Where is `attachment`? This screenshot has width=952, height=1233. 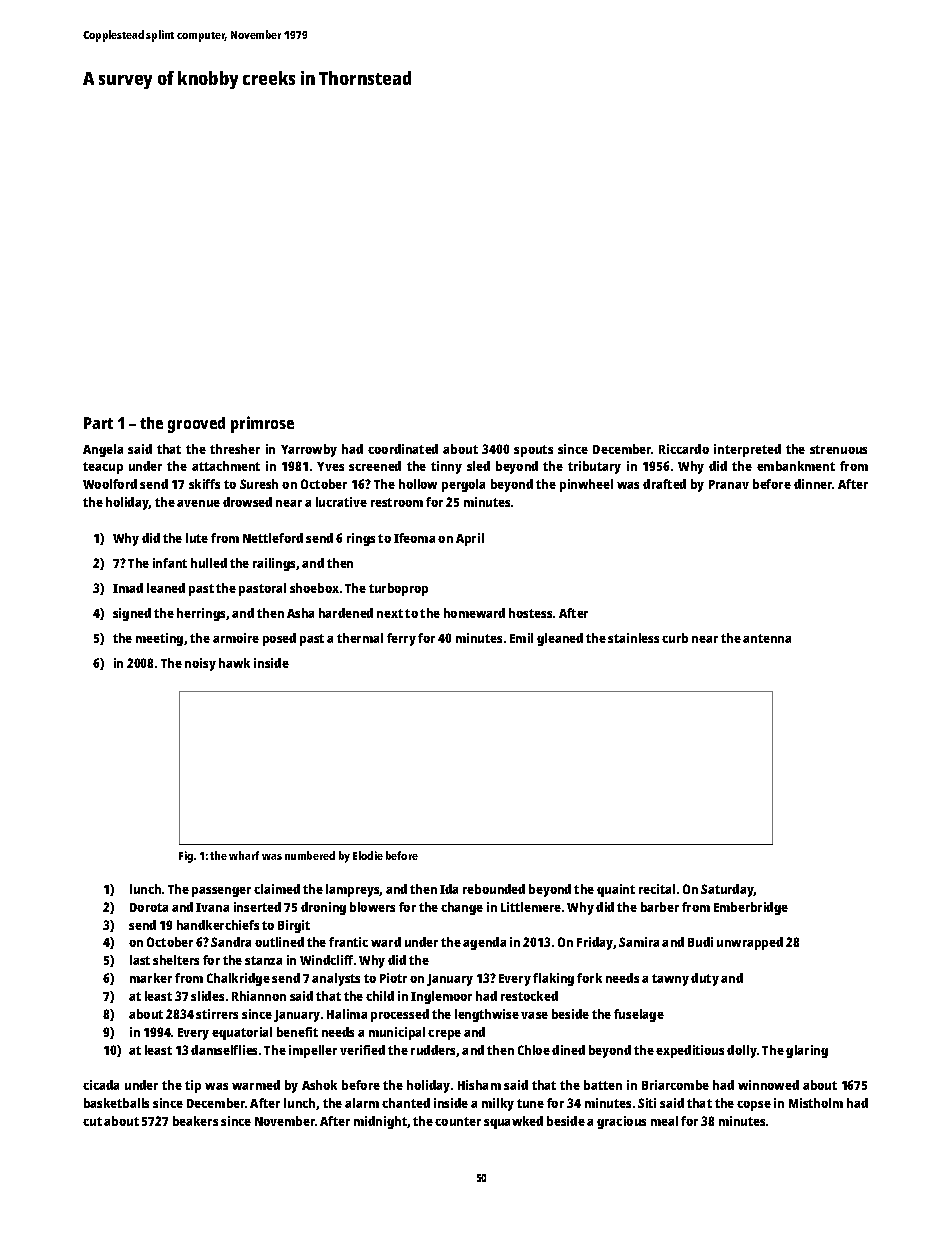 attachment is located at coordinates (226, 466).
